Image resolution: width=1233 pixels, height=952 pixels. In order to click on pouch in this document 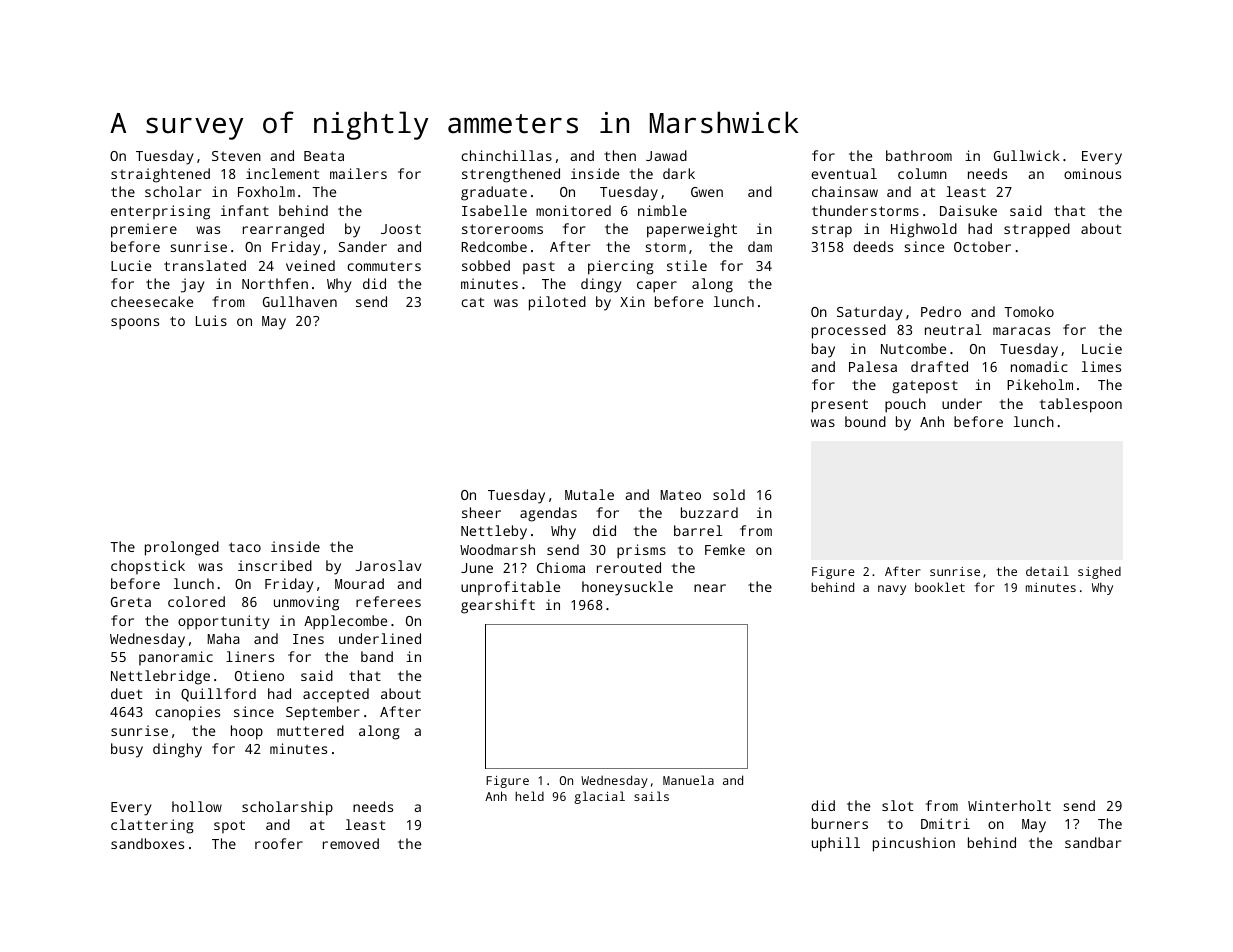, I will do `click(905, 405)`.
